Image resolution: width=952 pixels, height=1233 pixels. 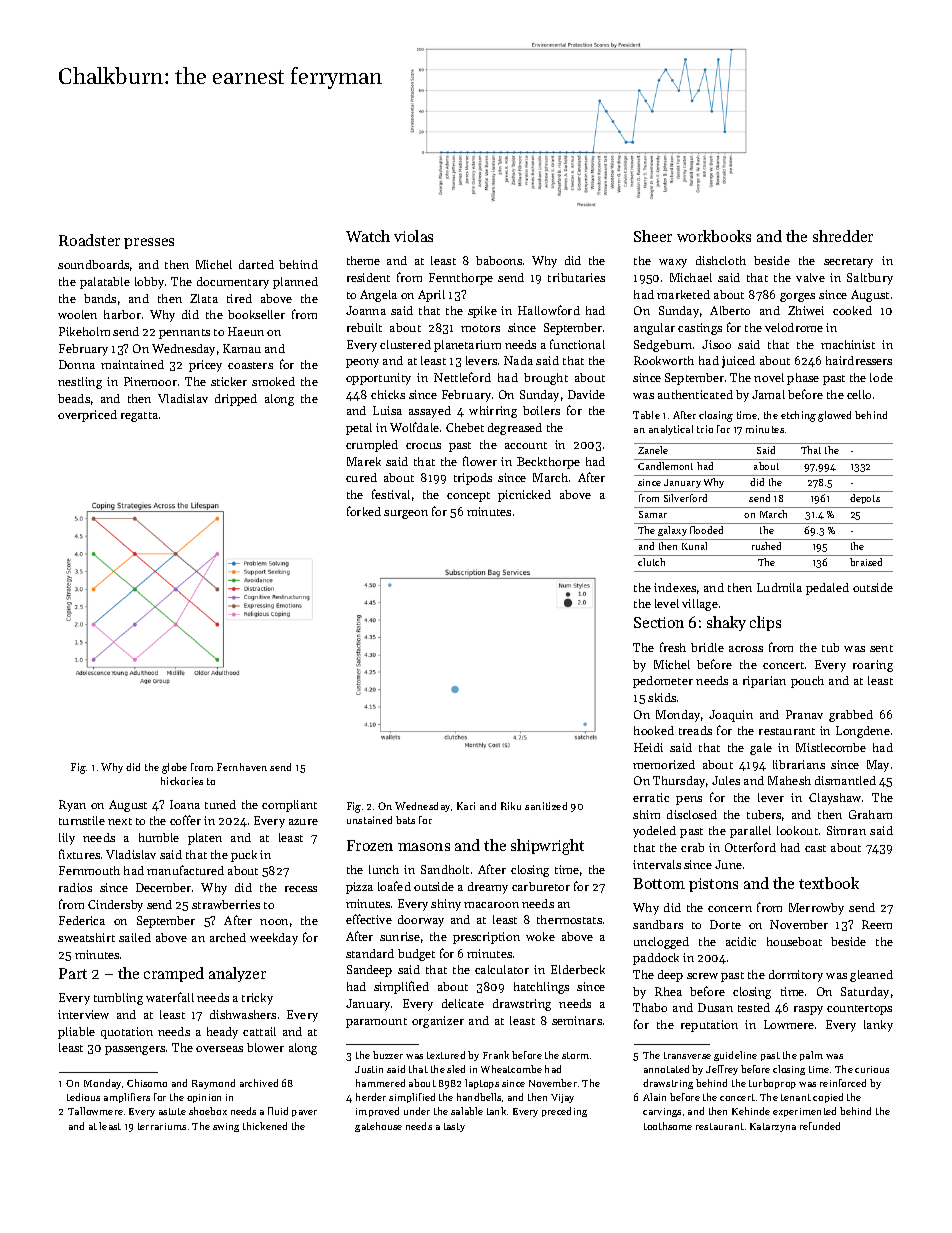 What do you see at coordinates (482, 312) in the document?
I see `spike` at bounding box center [482, 312].
